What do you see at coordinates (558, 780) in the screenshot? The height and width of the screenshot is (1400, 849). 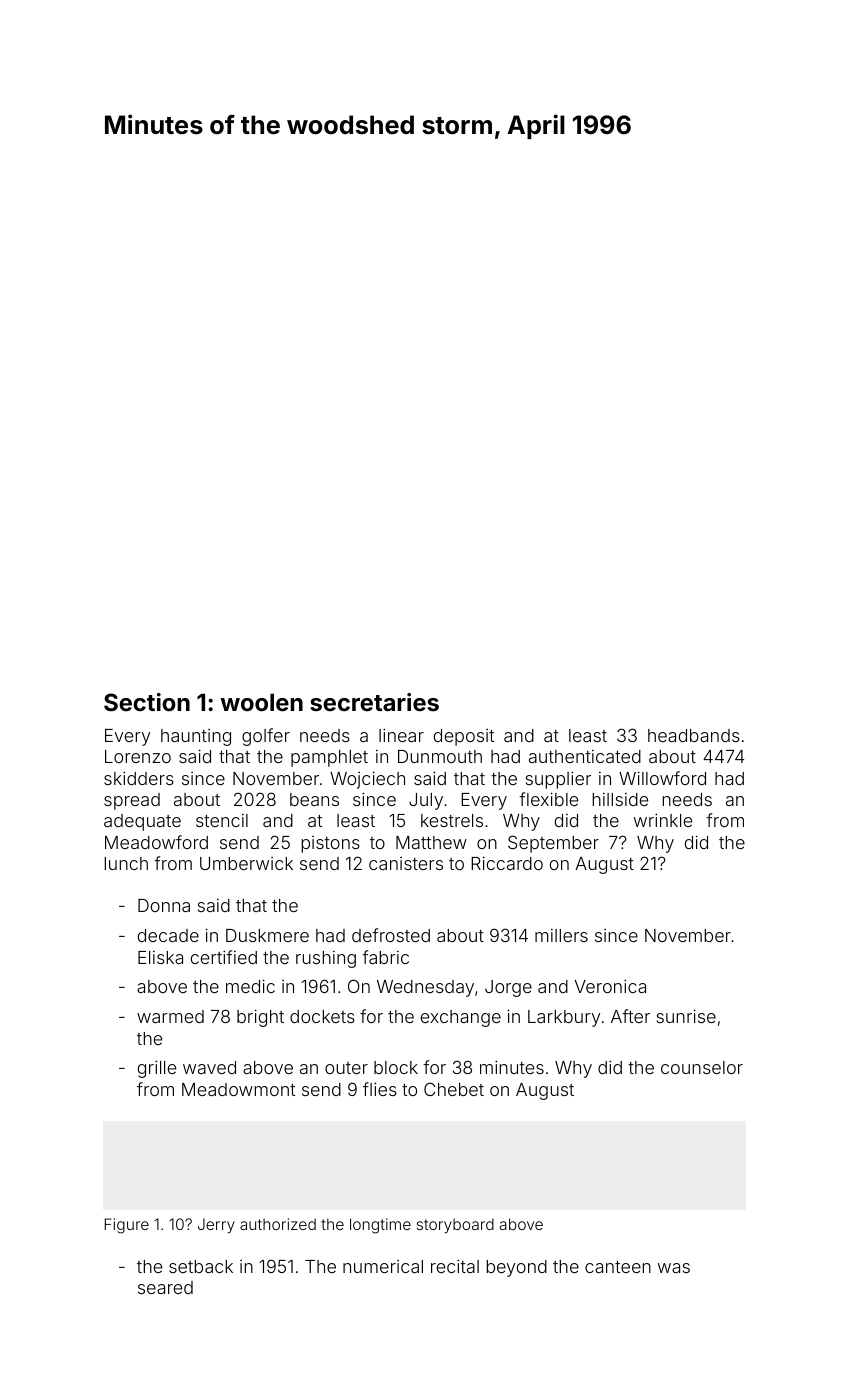 I see `supplier` at bounding box center [558, 780].
